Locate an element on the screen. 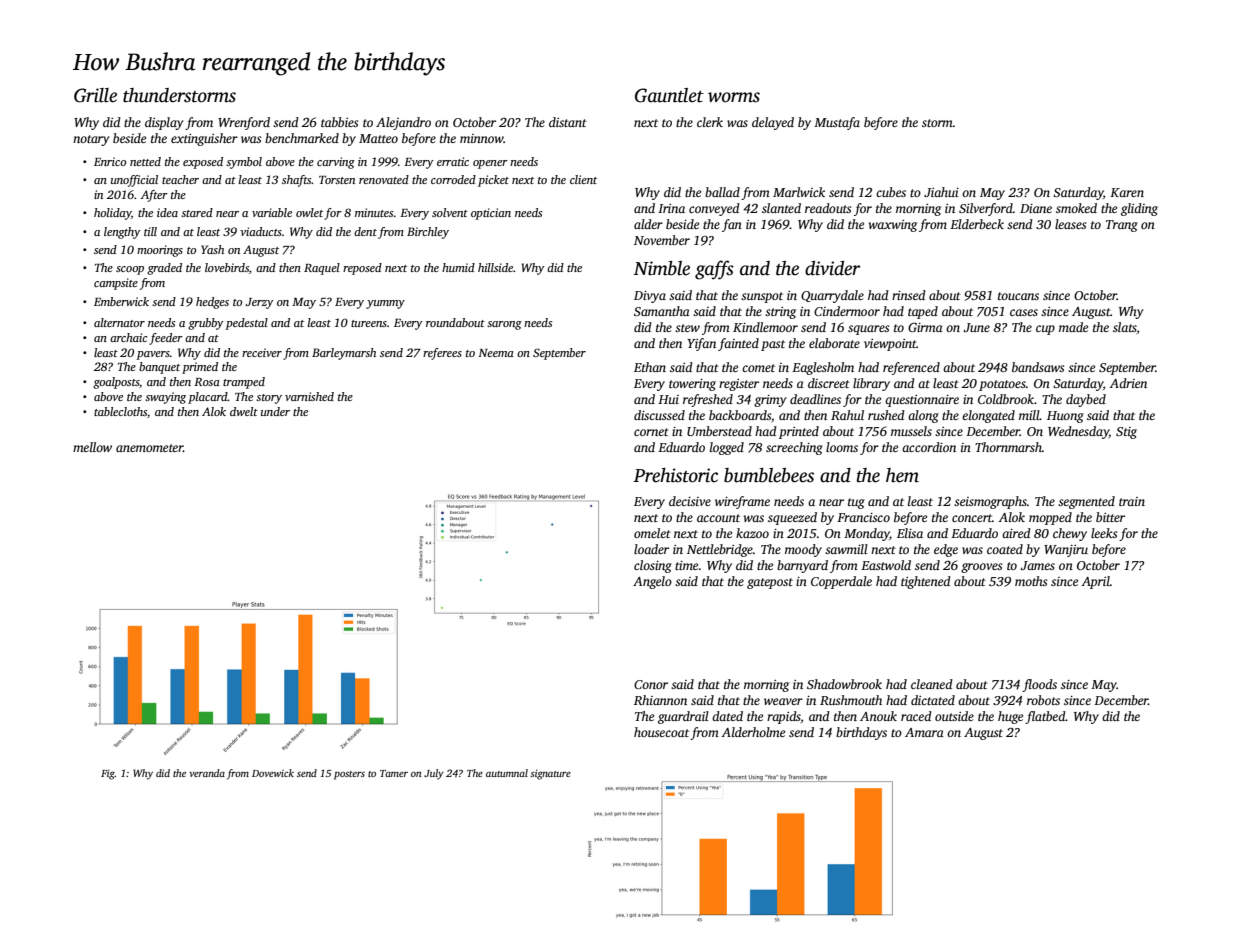 The image size is (1233, 952). display is located at coordinates (164, 123).
